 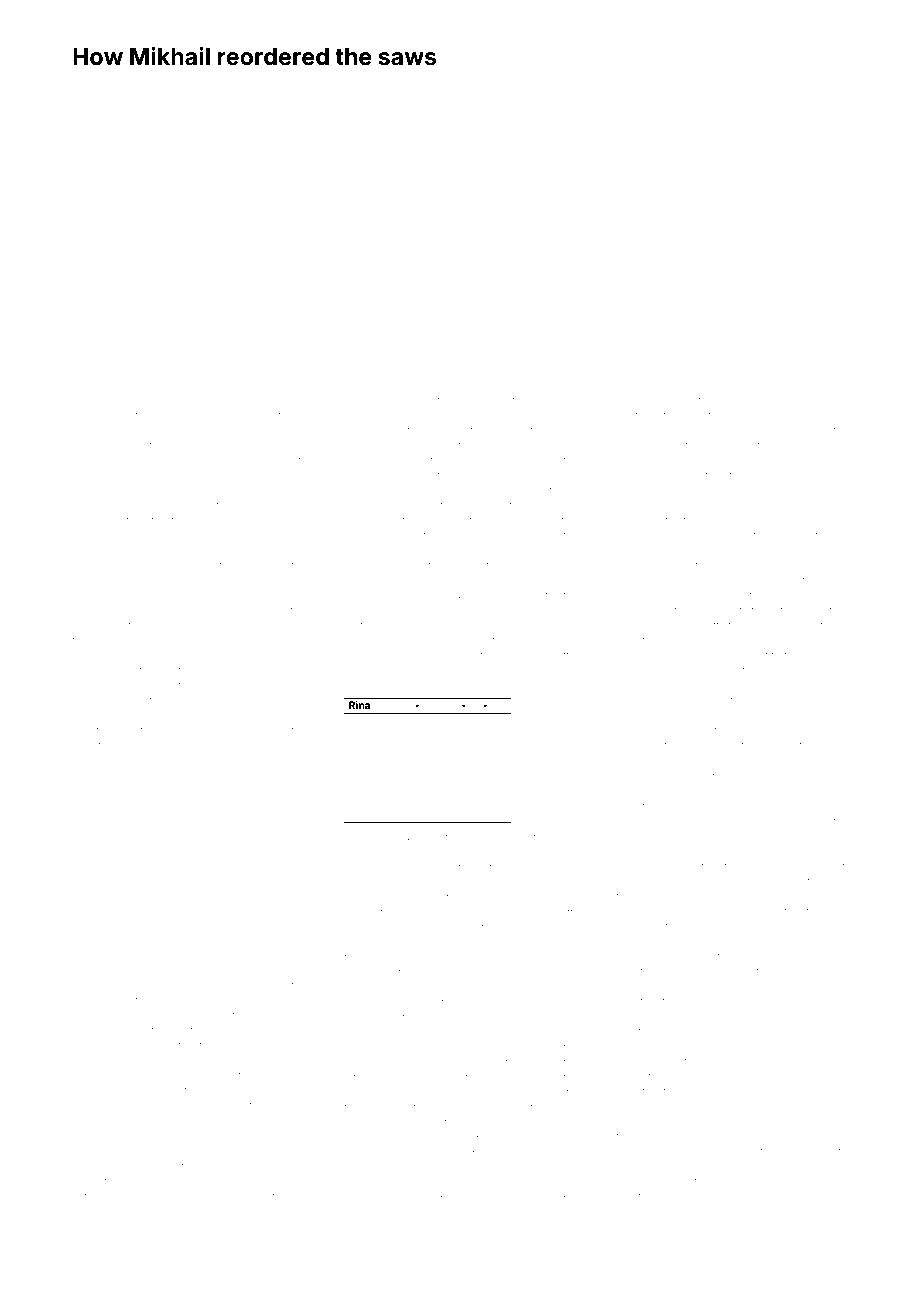 What do you see at coordinates (647, 792) in the page?
I see `harmonized` at bounding box center [647, 792].
